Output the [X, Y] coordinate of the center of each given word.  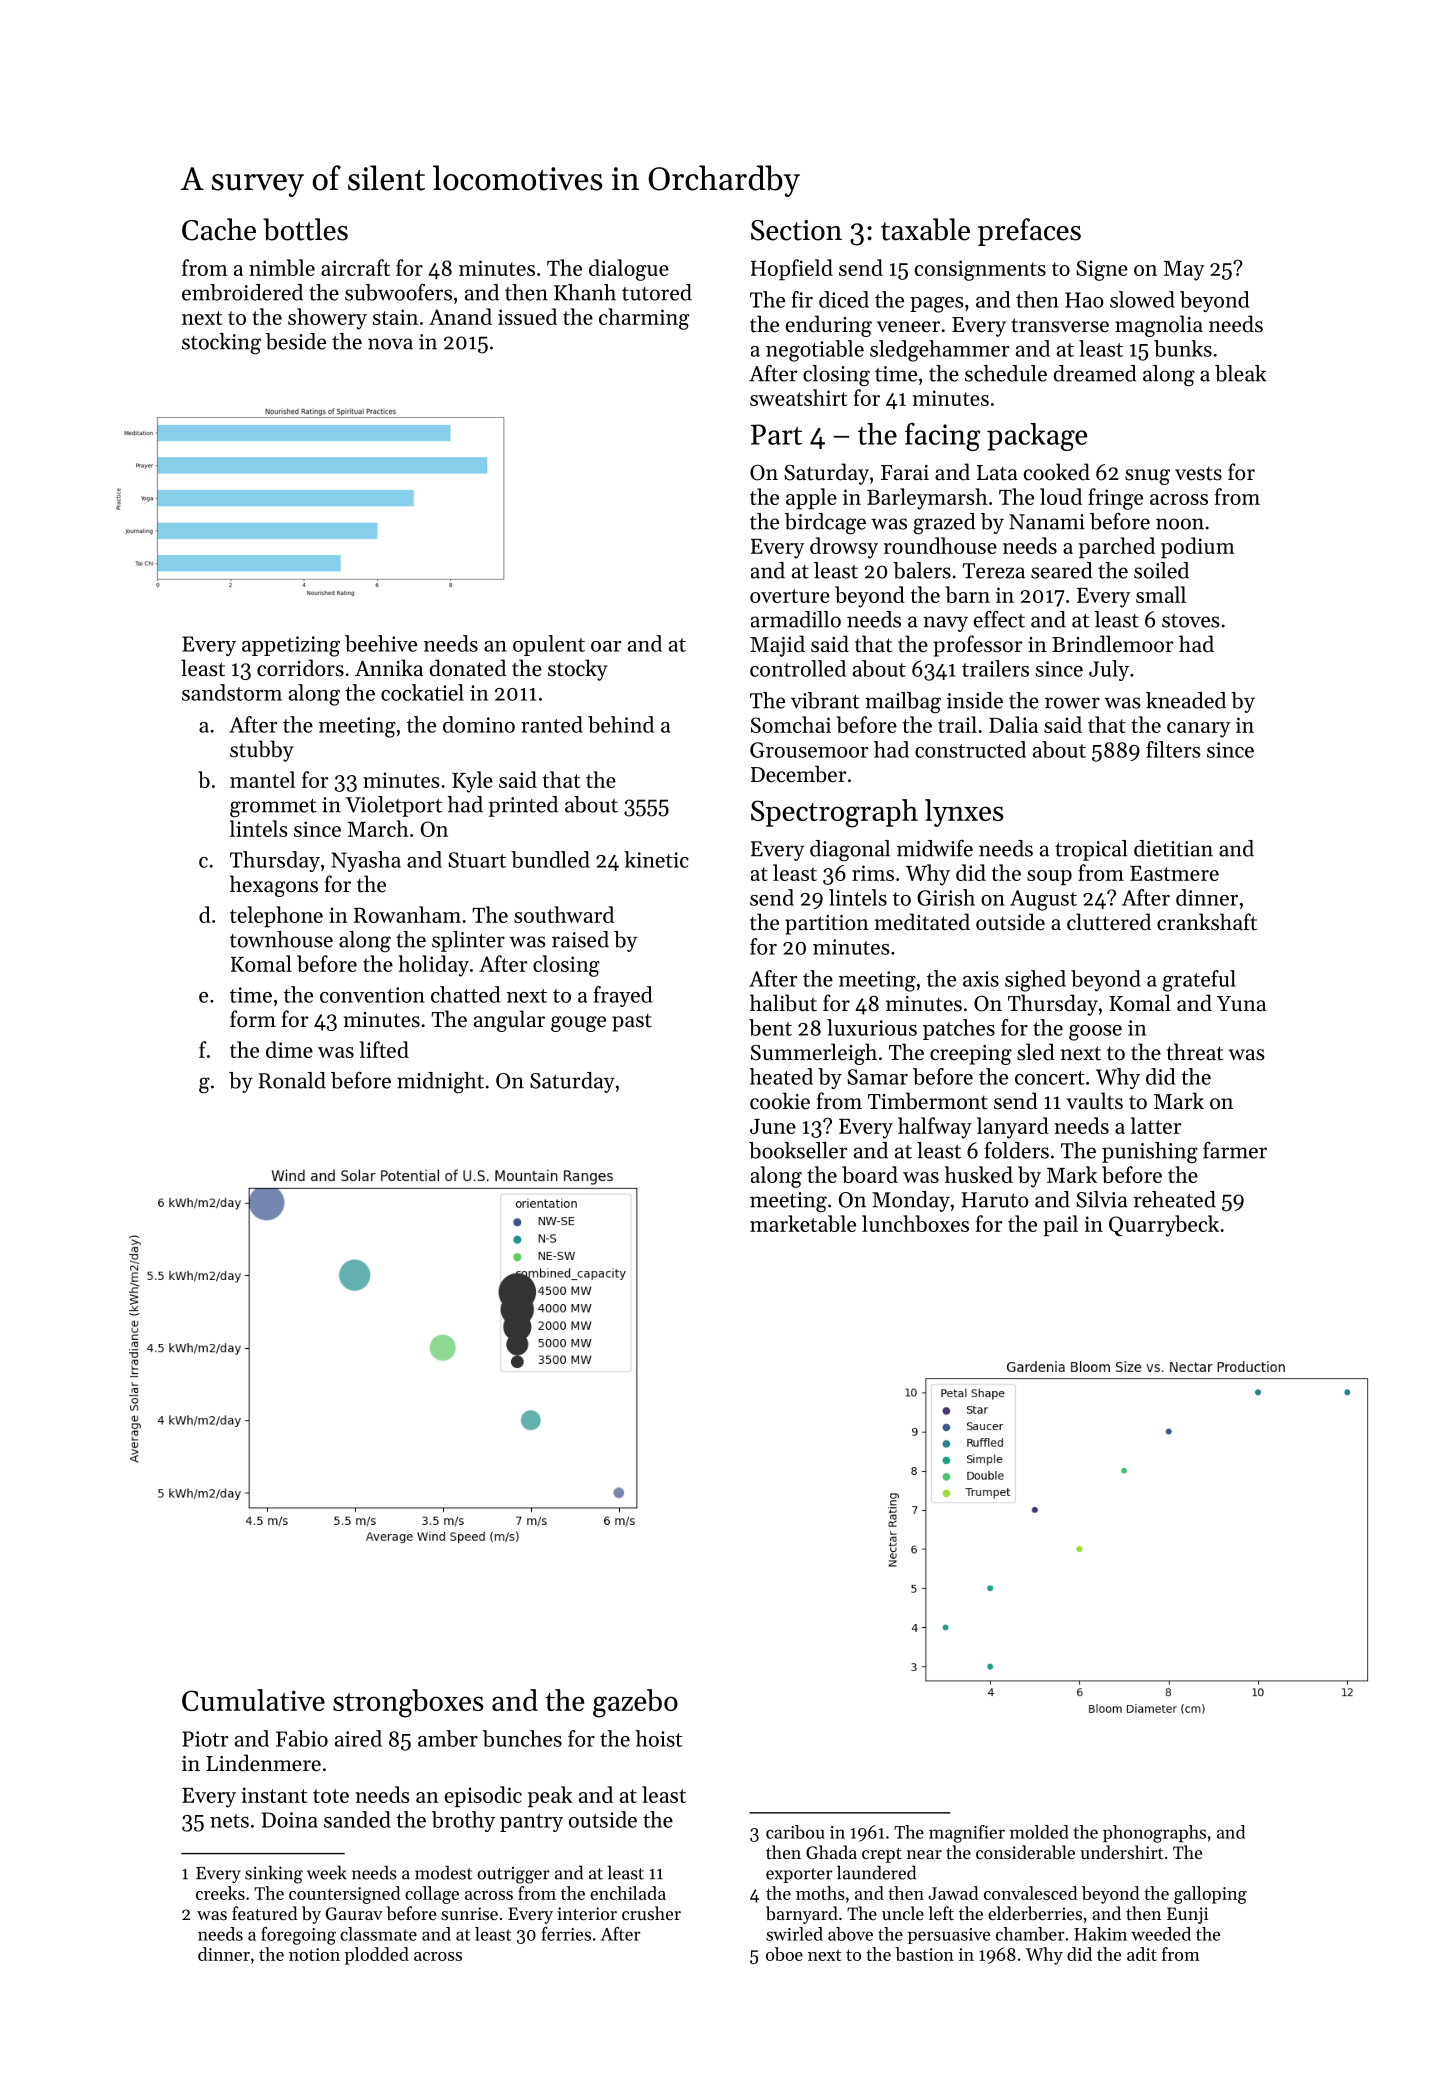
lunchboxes [915, 1223]
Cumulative [253, 1700]
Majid [777, 646]
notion [314, 1954]
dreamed [1095, 373]
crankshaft [1207, 922]
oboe [784, 1954]
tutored [657, 292]
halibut [783, 1003]
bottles [305, 229]
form [253, 1019]
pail [1060, 1225]
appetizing [291, 646]
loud [1061, 496]
